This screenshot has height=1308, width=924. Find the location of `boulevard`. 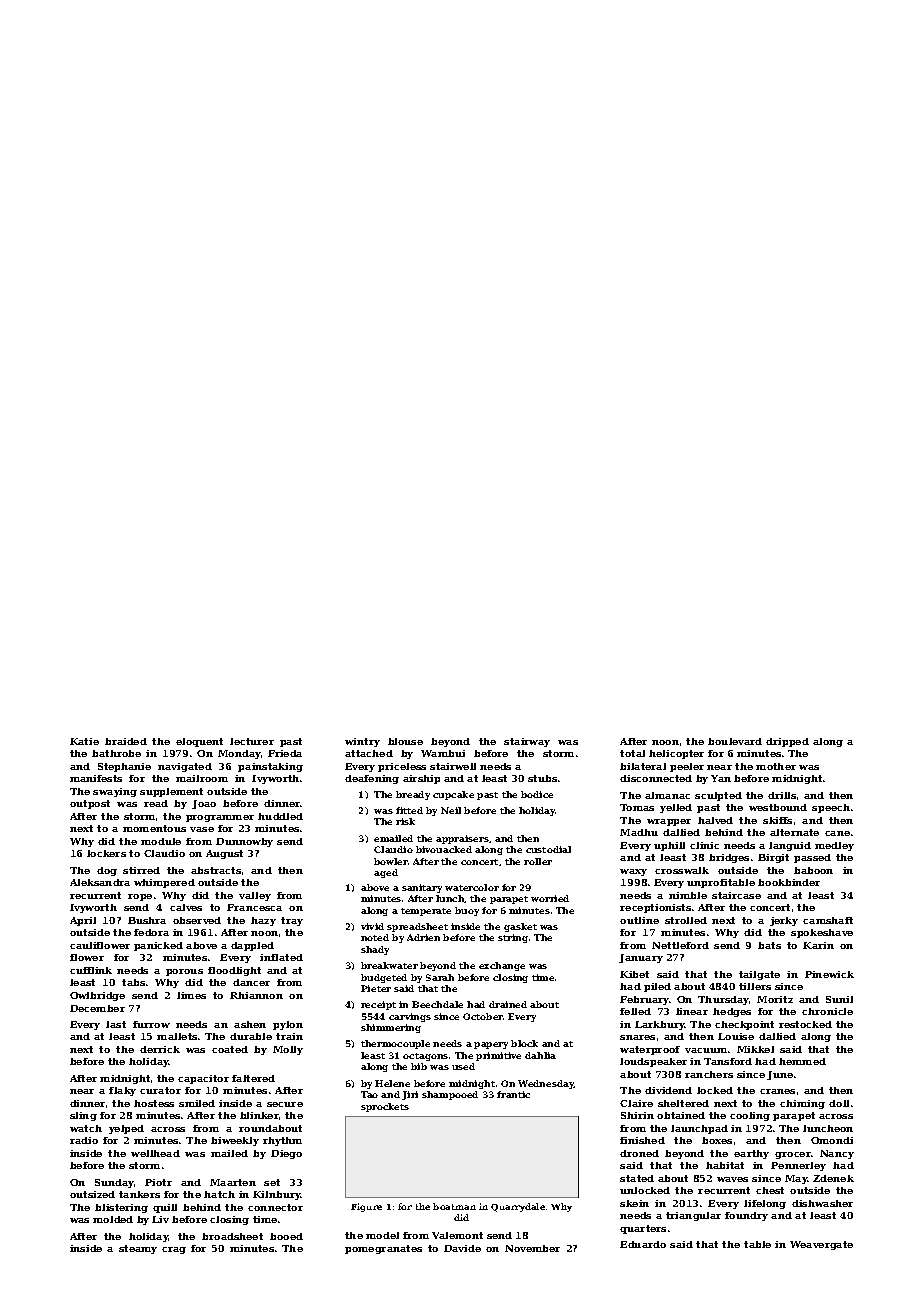

boulevard is located at coordinates (735, 741).
